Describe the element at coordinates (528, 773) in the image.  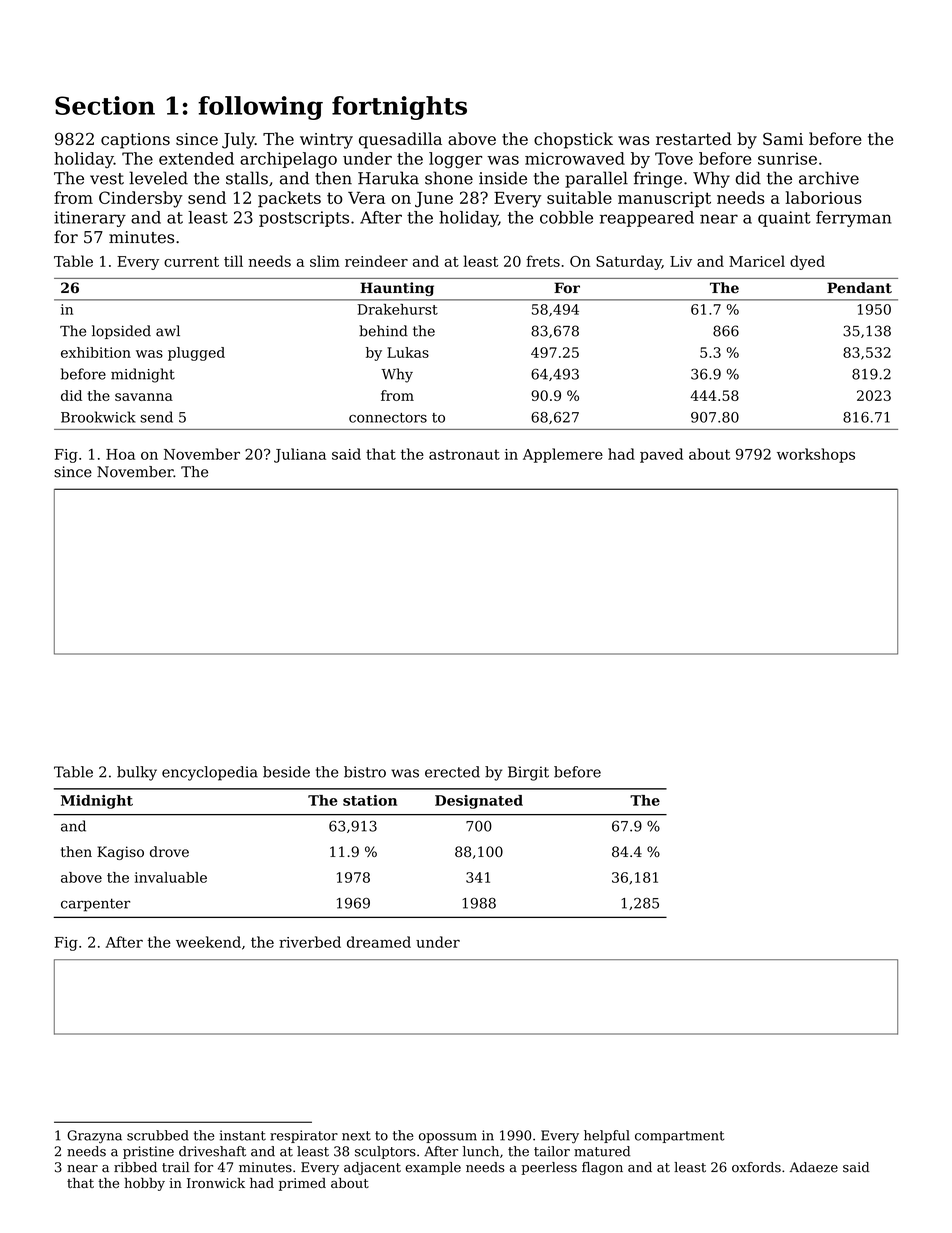
I see `Birgit` at that location.
